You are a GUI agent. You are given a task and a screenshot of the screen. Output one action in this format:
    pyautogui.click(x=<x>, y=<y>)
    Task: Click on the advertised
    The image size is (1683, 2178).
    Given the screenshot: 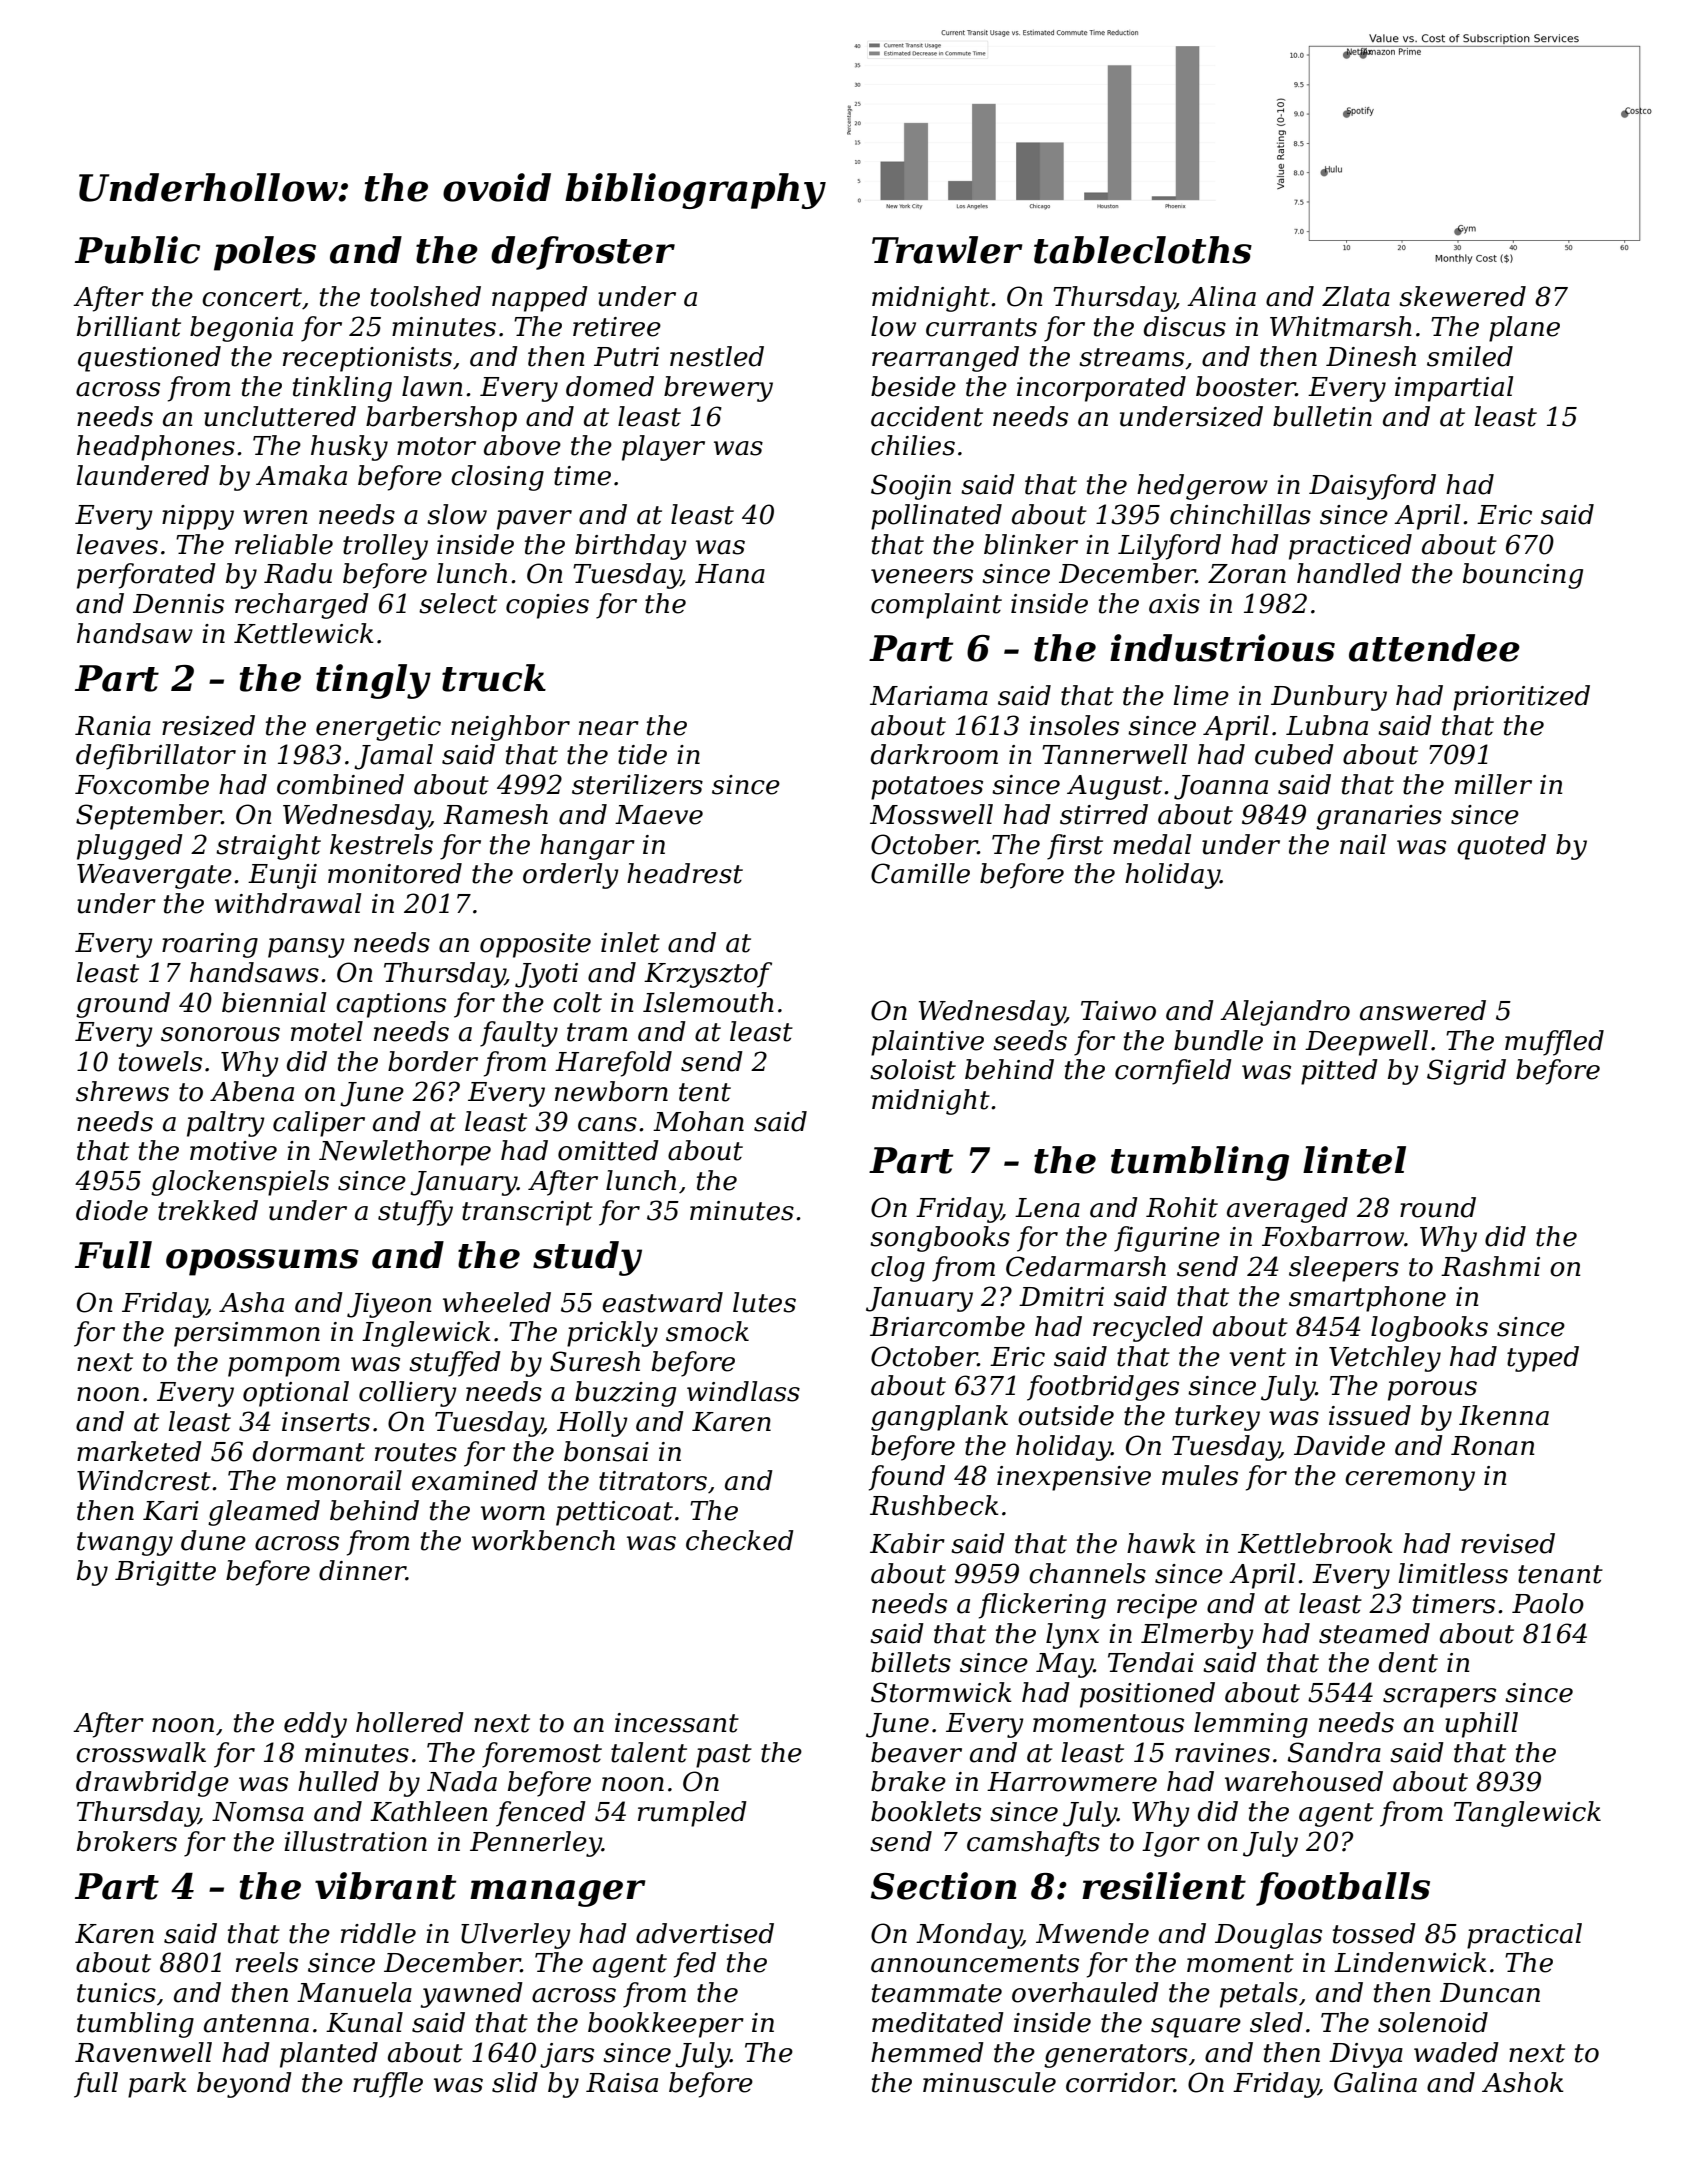 What is the action you would take?
    pyautogui.click(x=705, y=1933)
